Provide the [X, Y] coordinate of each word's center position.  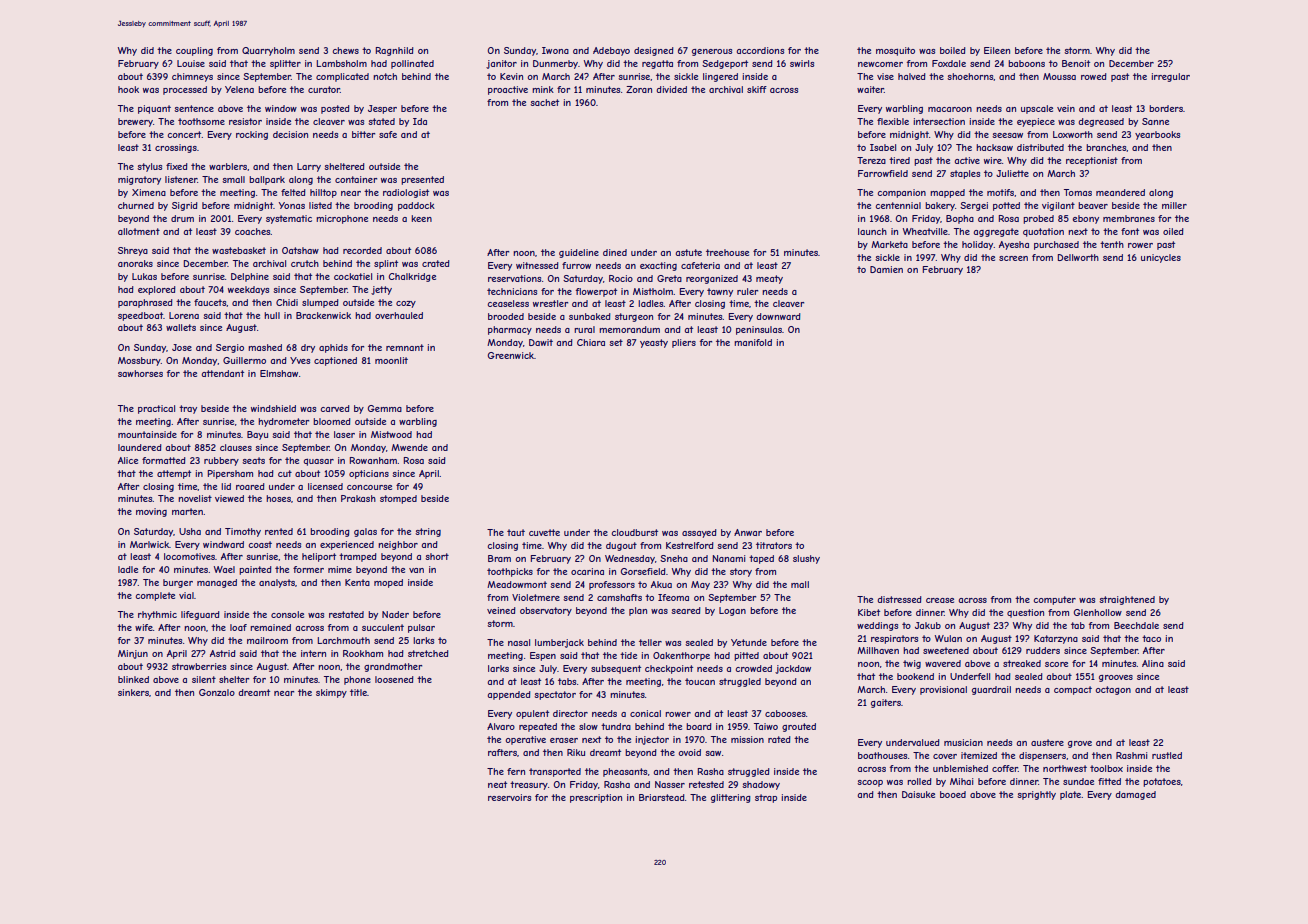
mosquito [895, 51]
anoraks [135, 263]
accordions [760, 50]
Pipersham [230, 474]
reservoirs [509, 797]
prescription [596, 798]
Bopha [960, 219]
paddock [416, 206]
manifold [753, 342]
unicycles [1161, 258]
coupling [194, 51]
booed [953, 794]
